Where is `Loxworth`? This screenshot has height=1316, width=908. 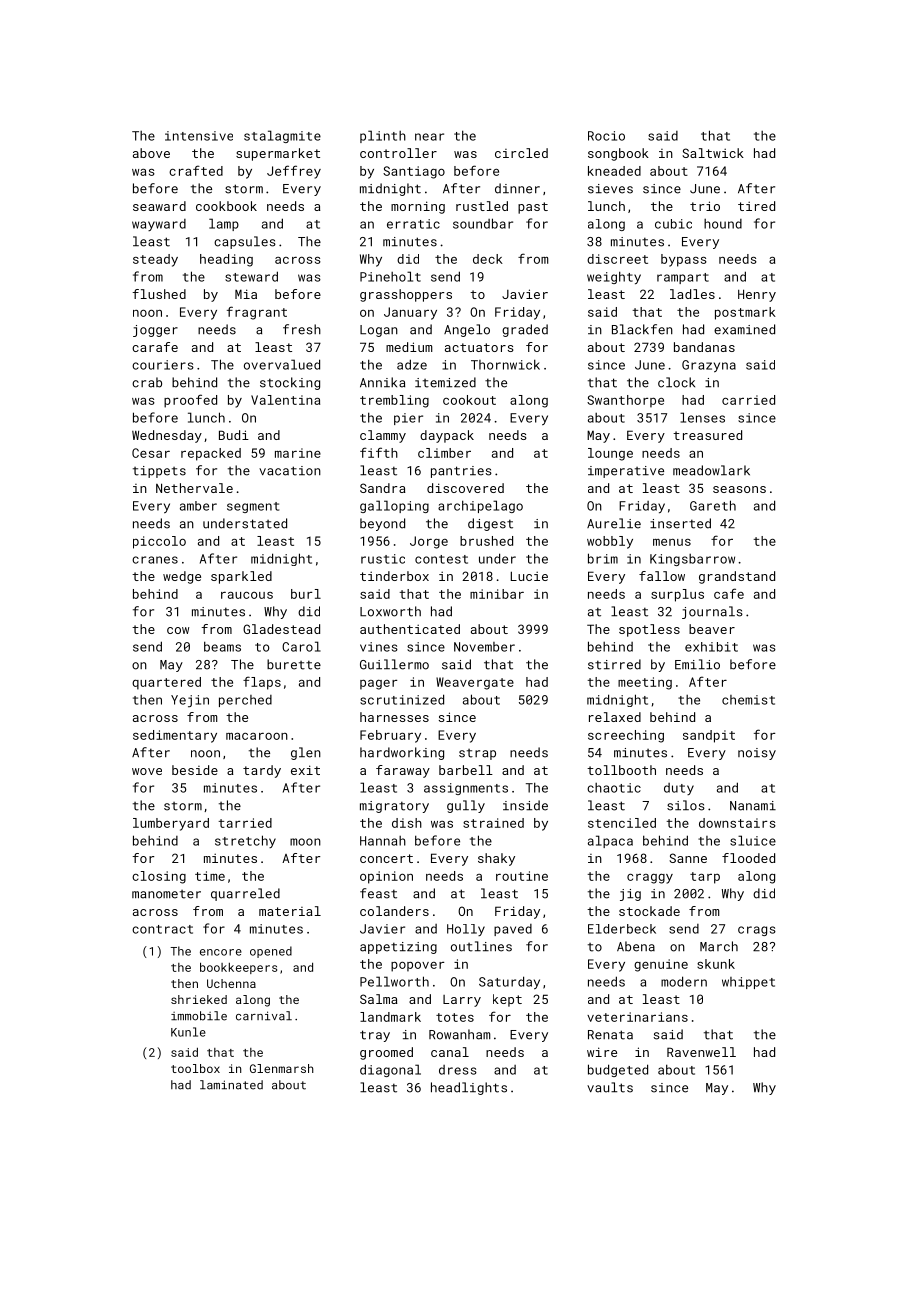 Loxworth is located at coordinates (390, 611).
